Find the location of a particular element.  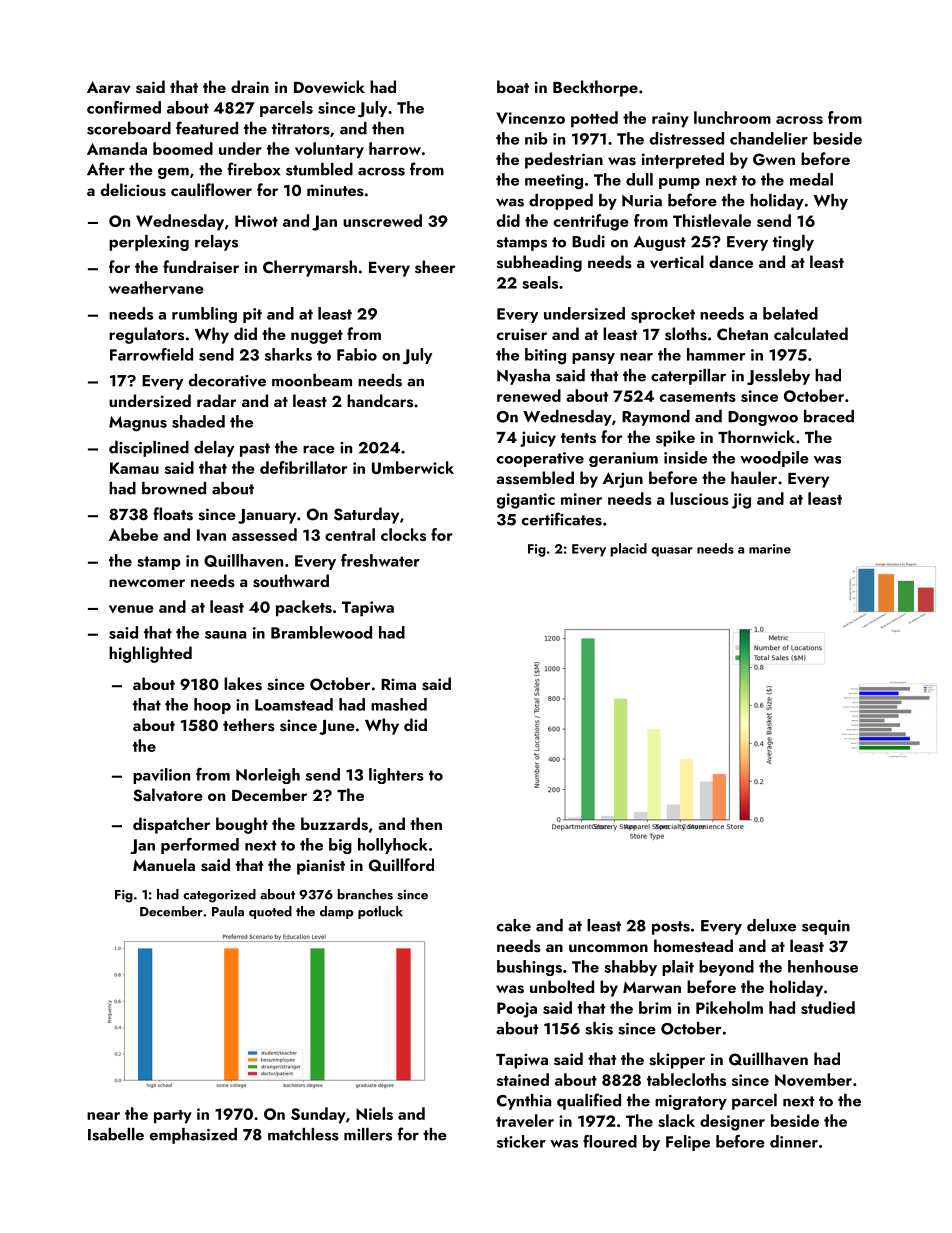

marine is located at coordinates (770, 549).
